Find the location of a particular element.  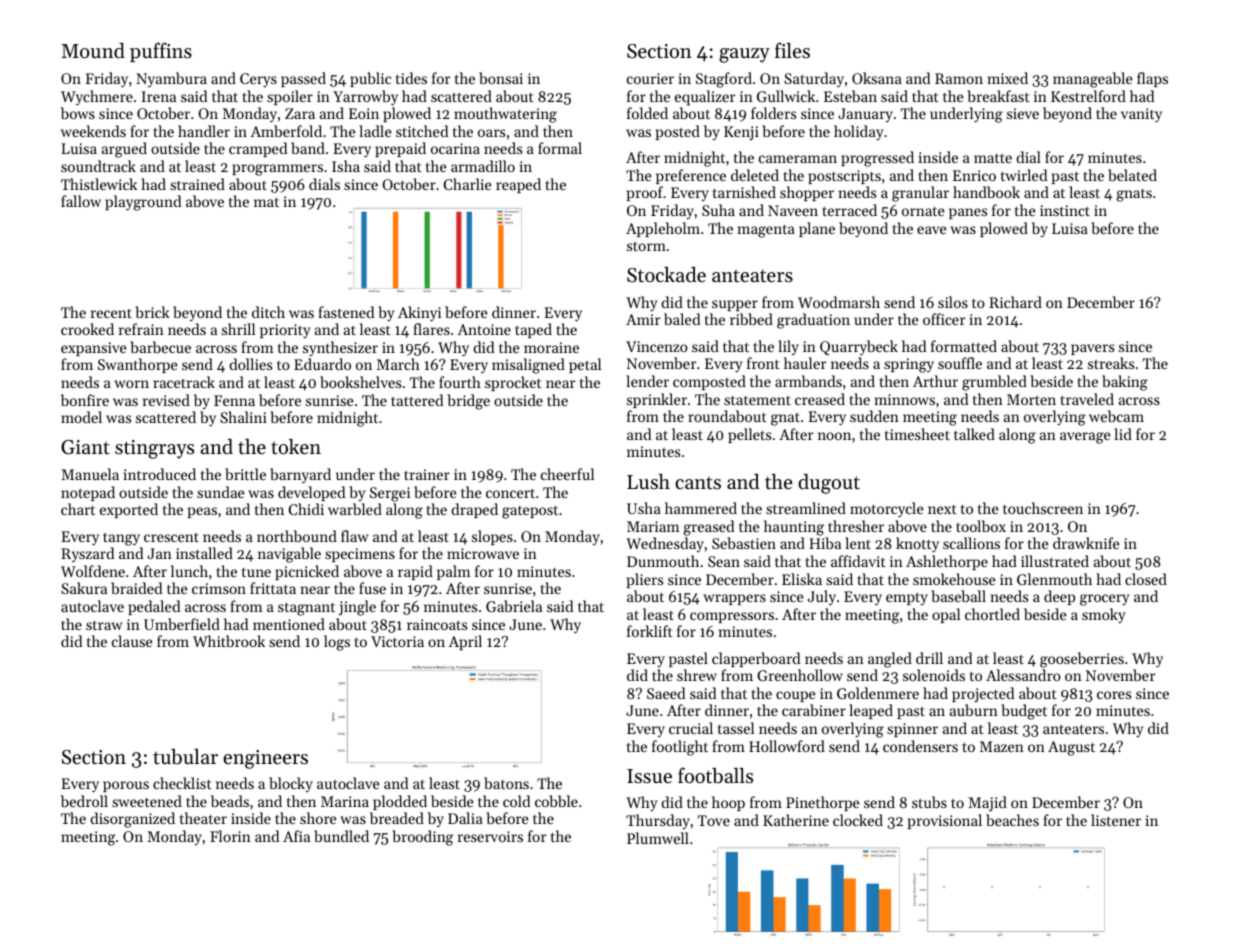

stagnant is located at coordinates (306, 609).
